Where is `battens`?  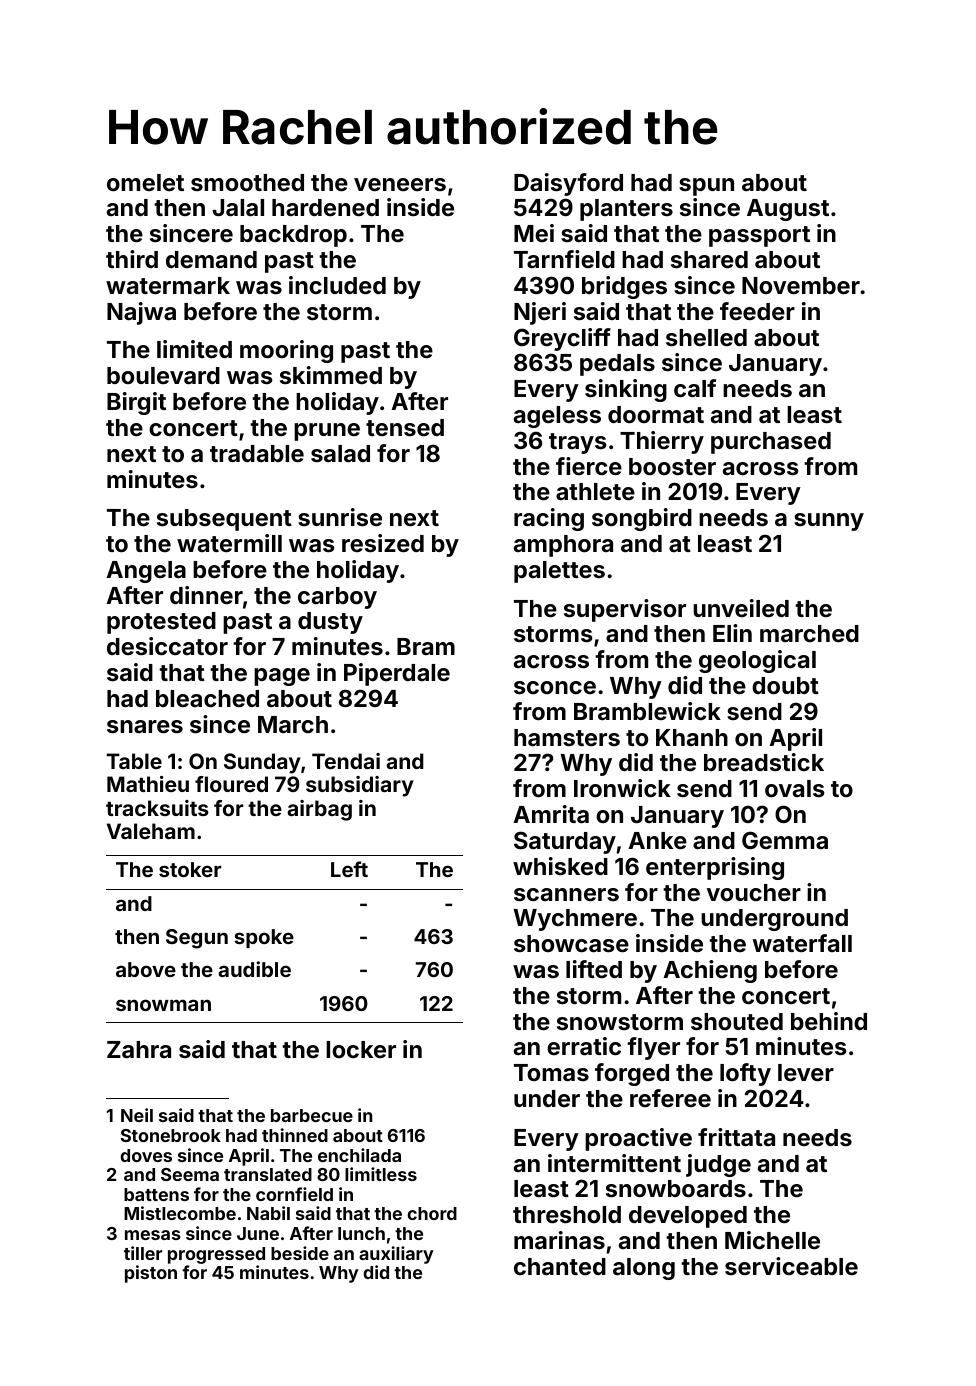
battens is located at coordinates (156, 1194).
